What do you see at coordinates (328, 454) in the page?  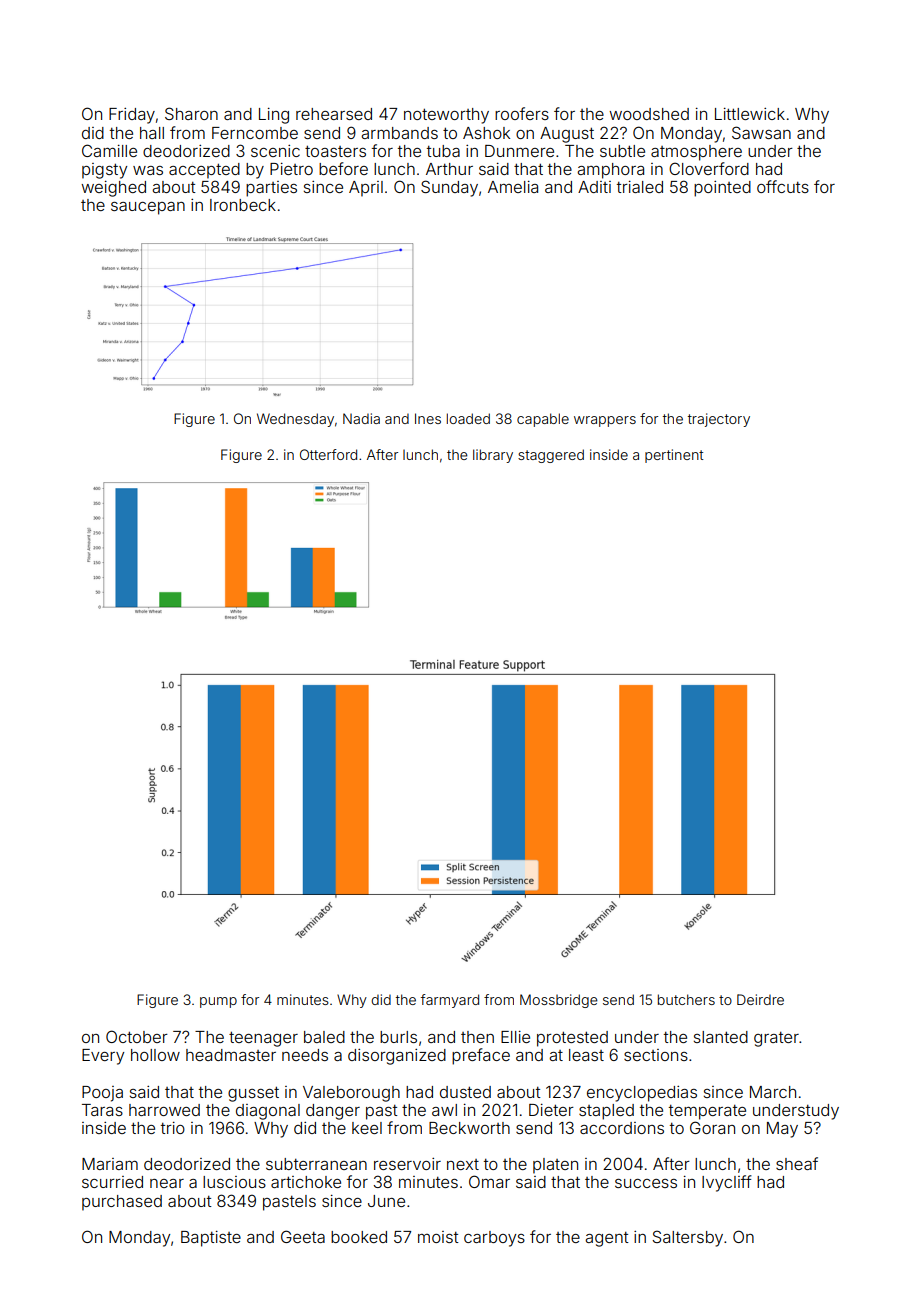 I see `Otterford` at bounding box center [328, 454].
